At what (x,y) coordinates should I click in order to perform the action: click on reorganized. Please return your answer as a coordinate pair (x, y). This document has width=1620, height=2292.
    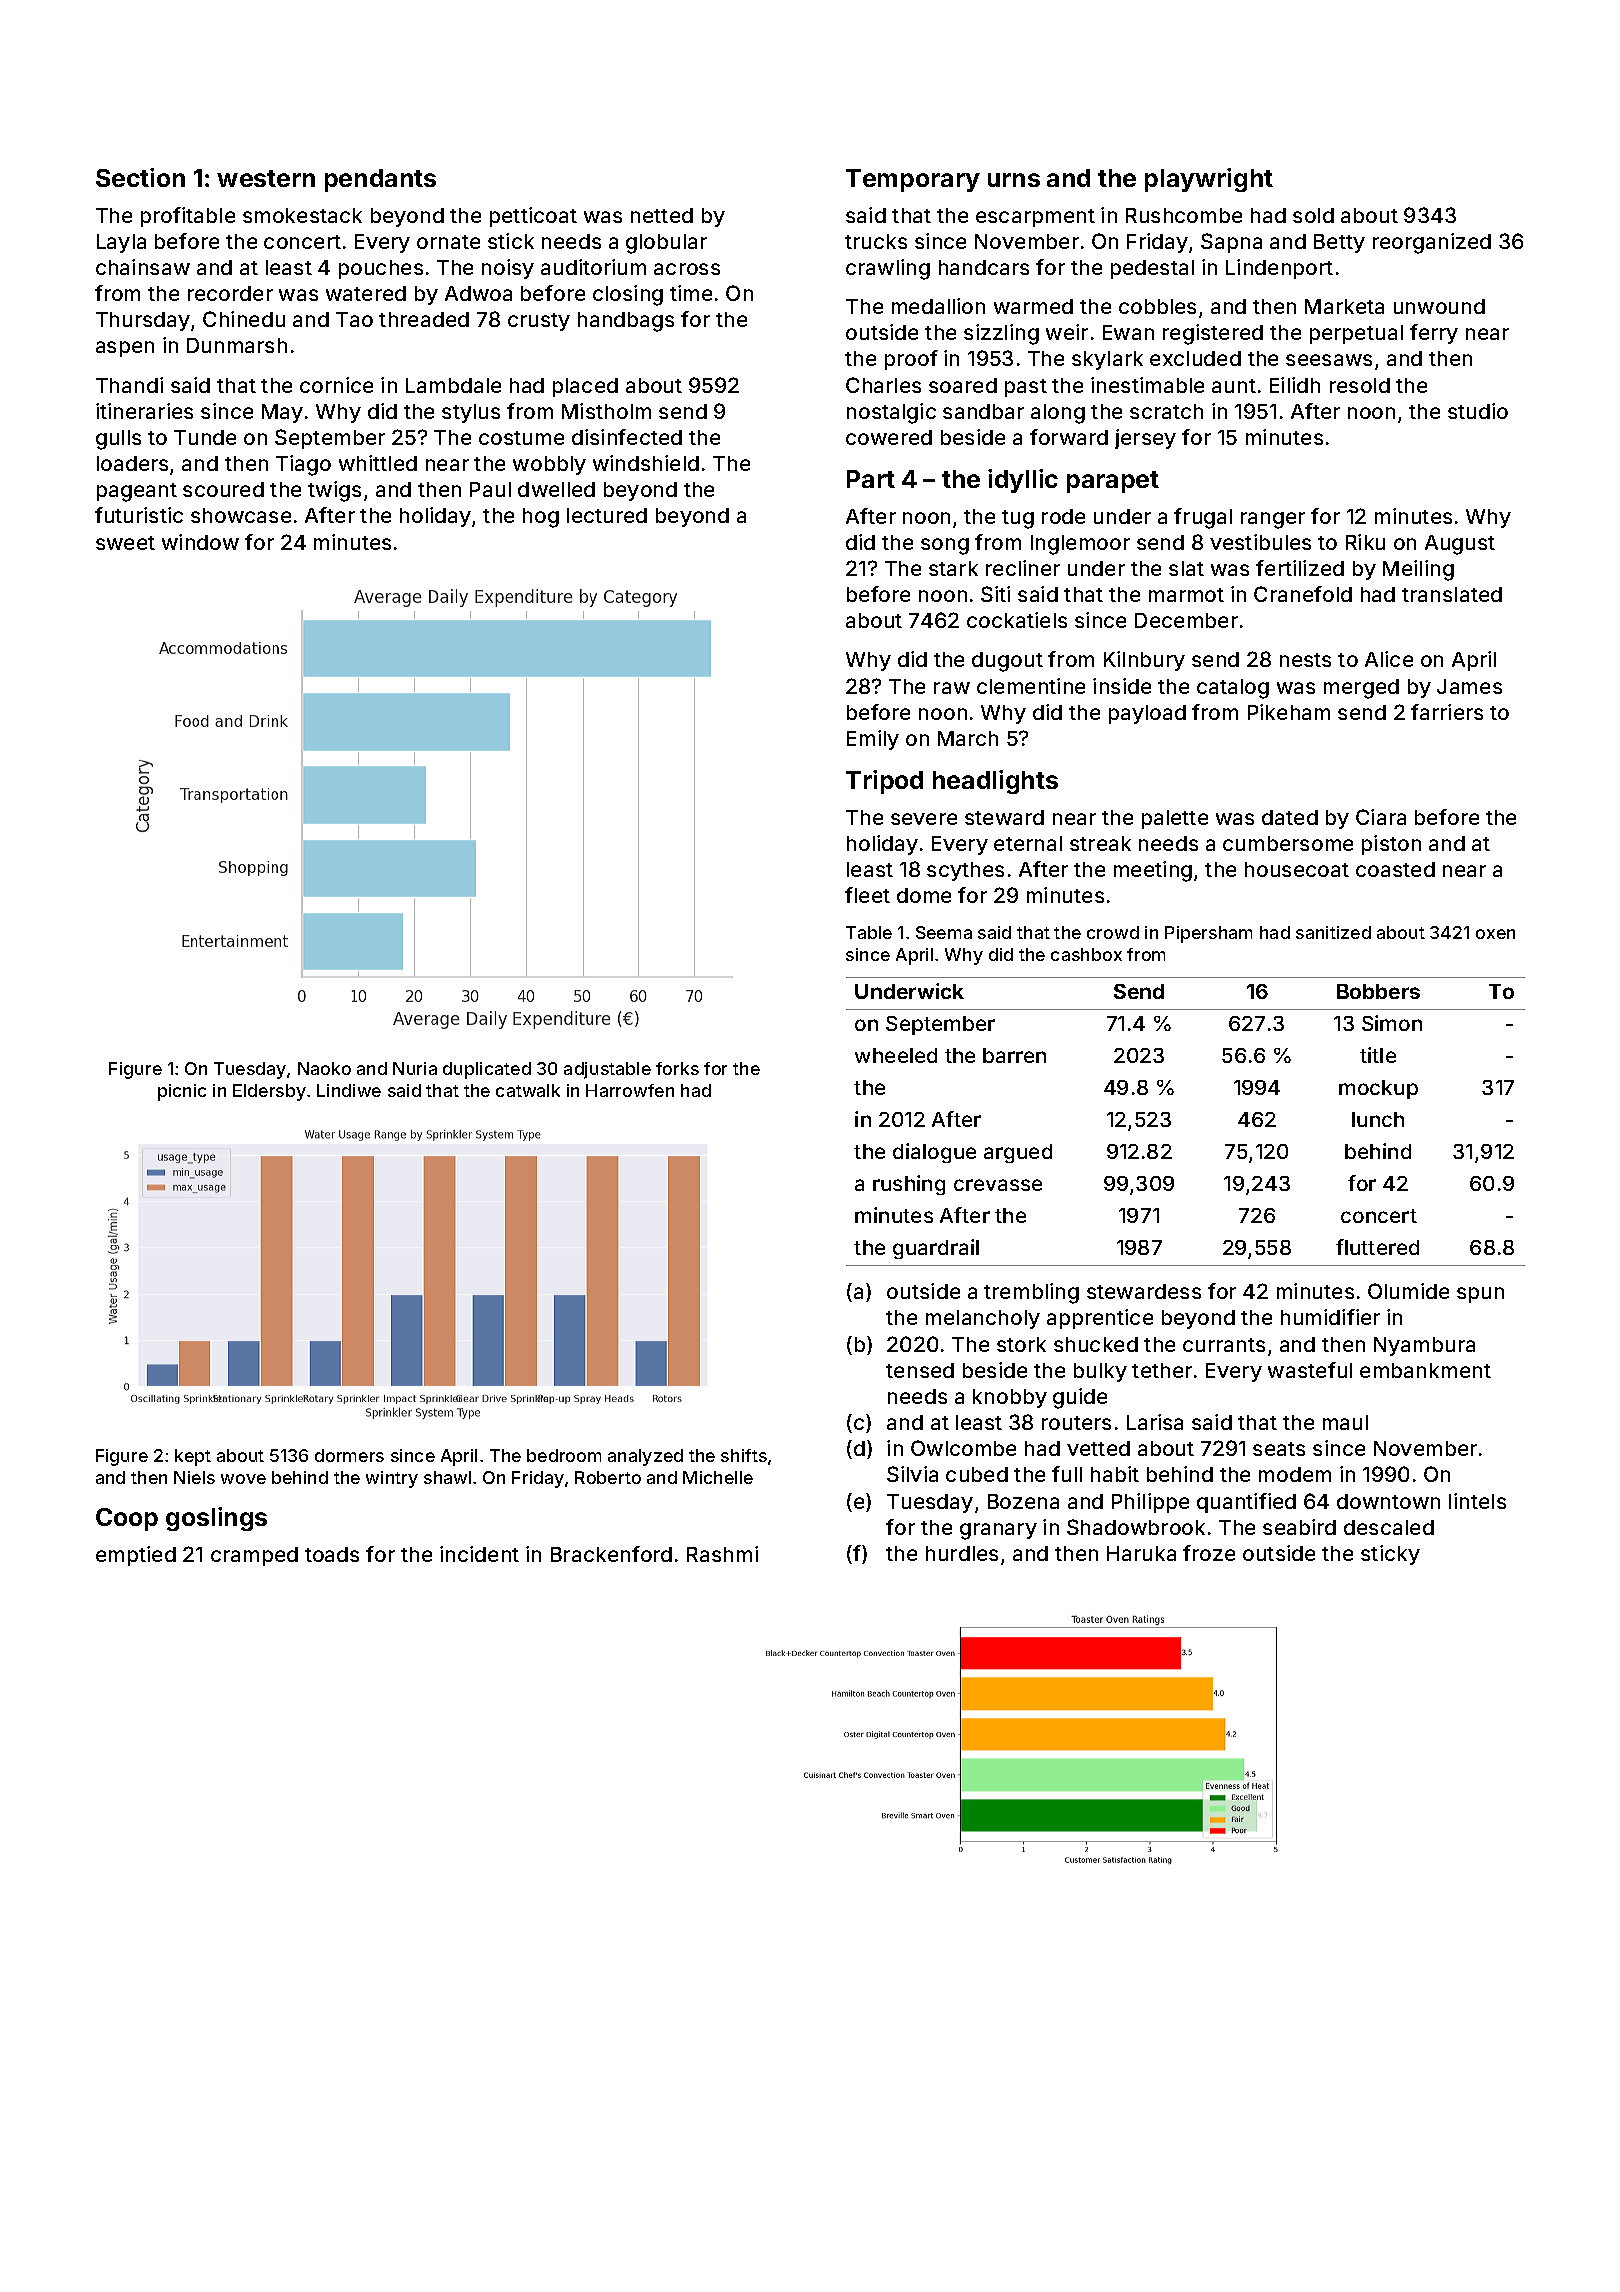
    Looking at the image, I should click on (1432, 243).
